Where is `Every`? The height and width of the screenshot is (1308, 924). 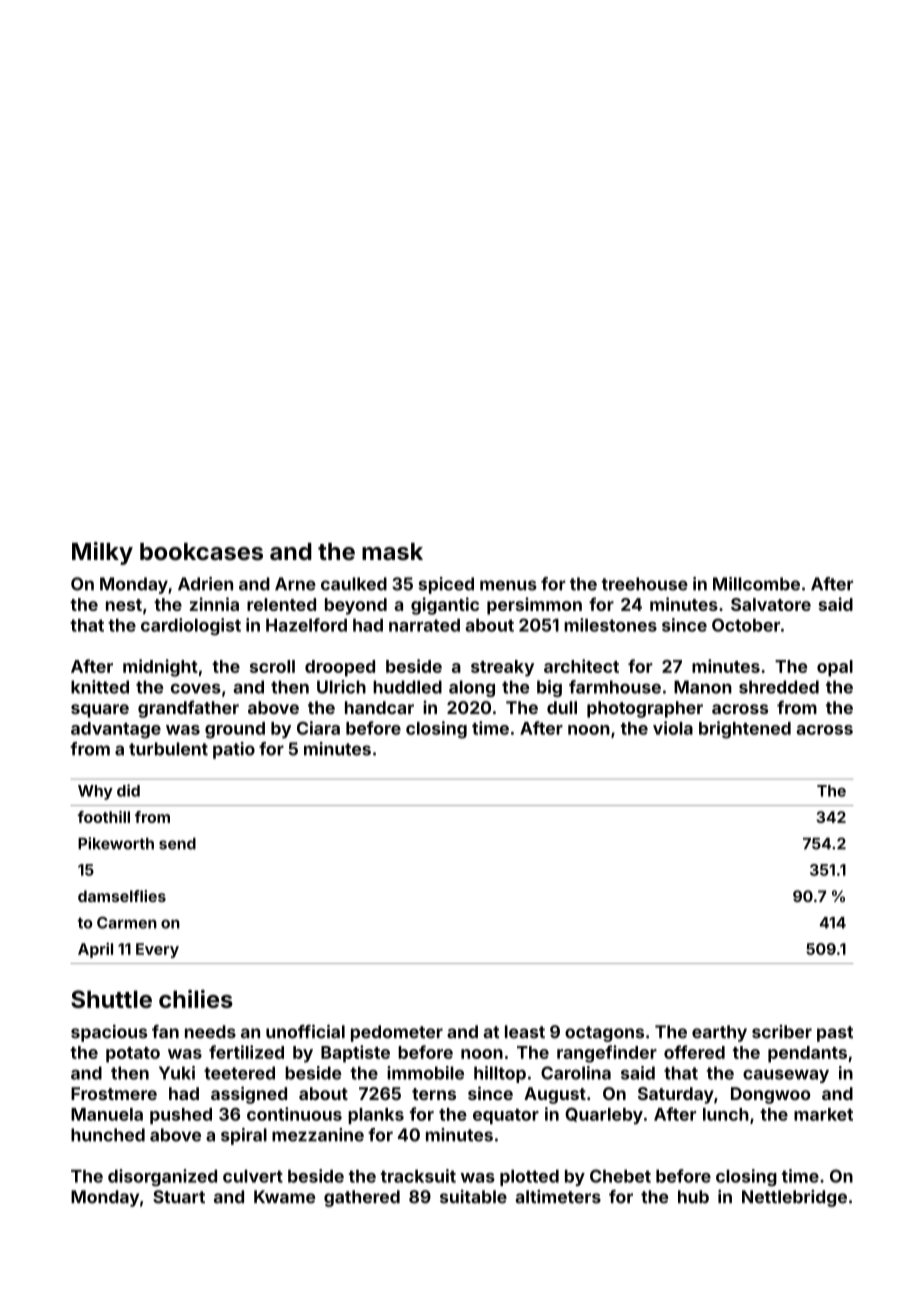 Every is located at coordinates (157, 950).
